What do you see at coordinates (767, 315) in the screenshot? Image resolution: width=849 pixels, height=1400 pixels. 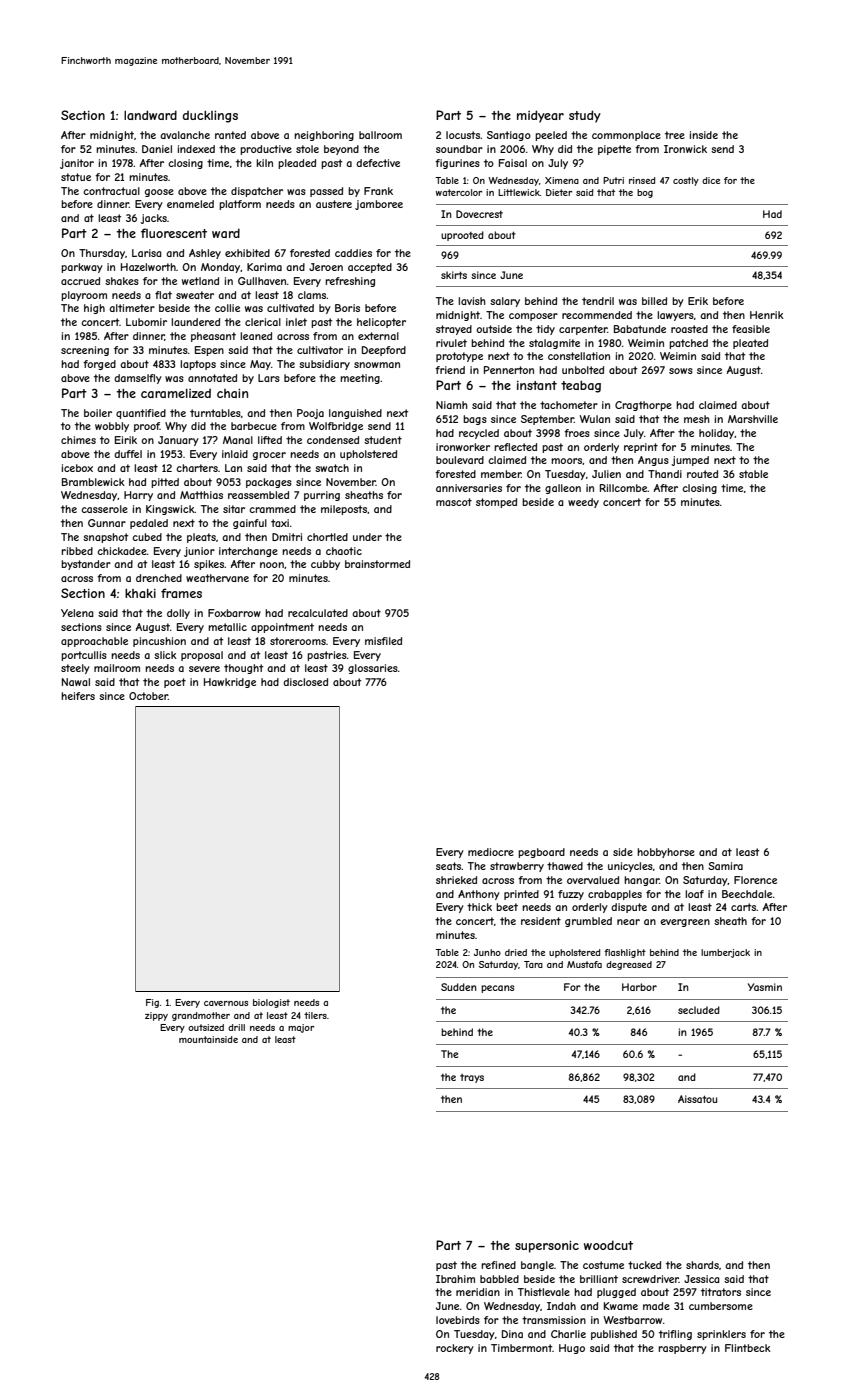 I see `Henrik` at bounding box center [767, 315].
